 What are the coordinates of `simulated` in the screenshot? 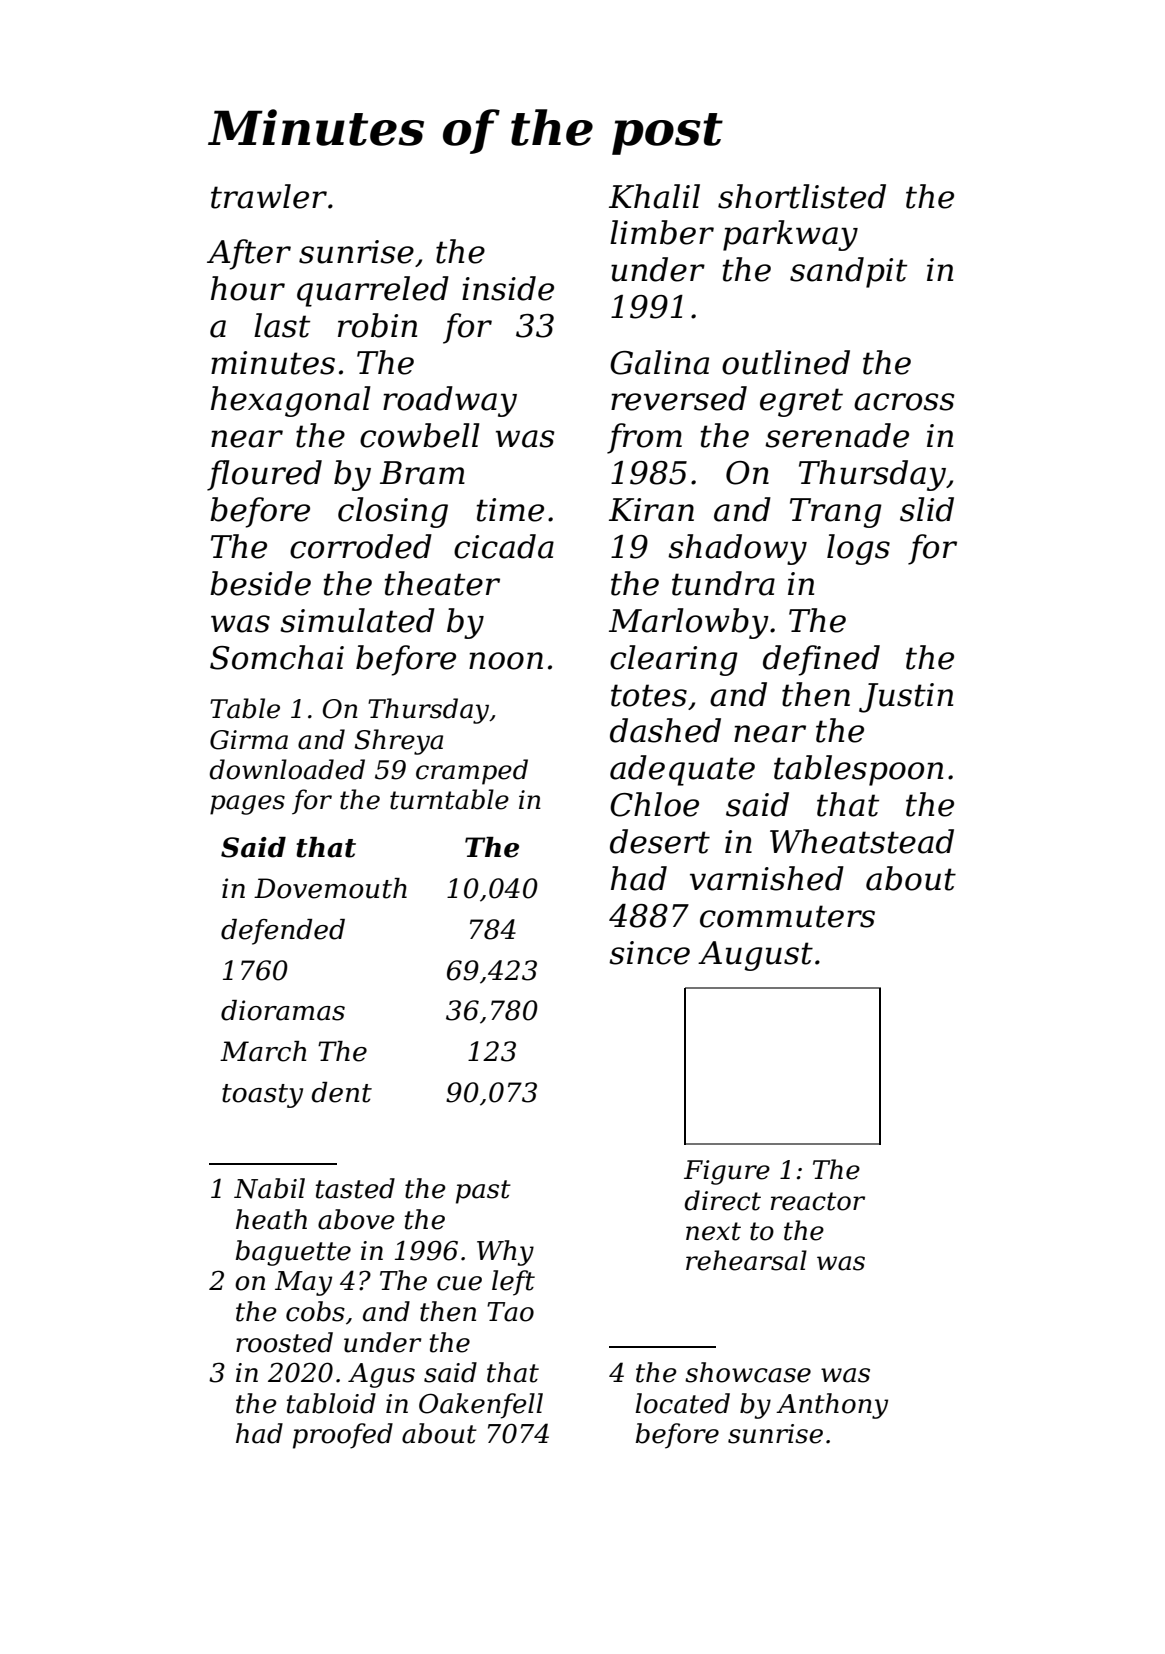 It's located at (357, 620).
